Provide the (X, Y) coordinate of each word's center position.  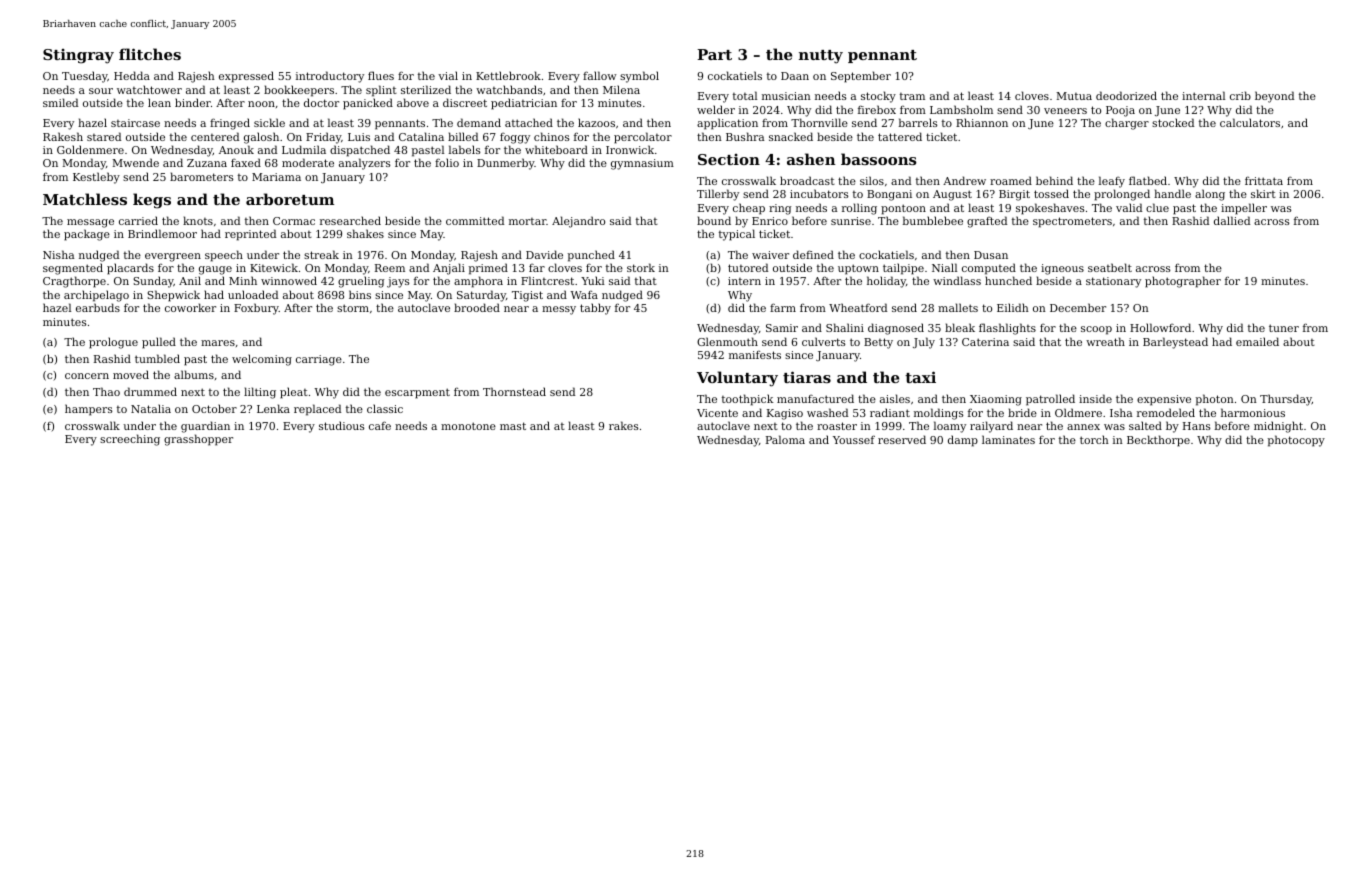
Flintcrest (547, 280)
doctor (321, 102)
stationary (1113, 282)
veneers (1065, 111)
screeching (130, 440)
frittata (1264, 180)
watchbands (509, 89)
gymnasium (642, 164)
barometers (201, 176)
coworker (190, 307)
